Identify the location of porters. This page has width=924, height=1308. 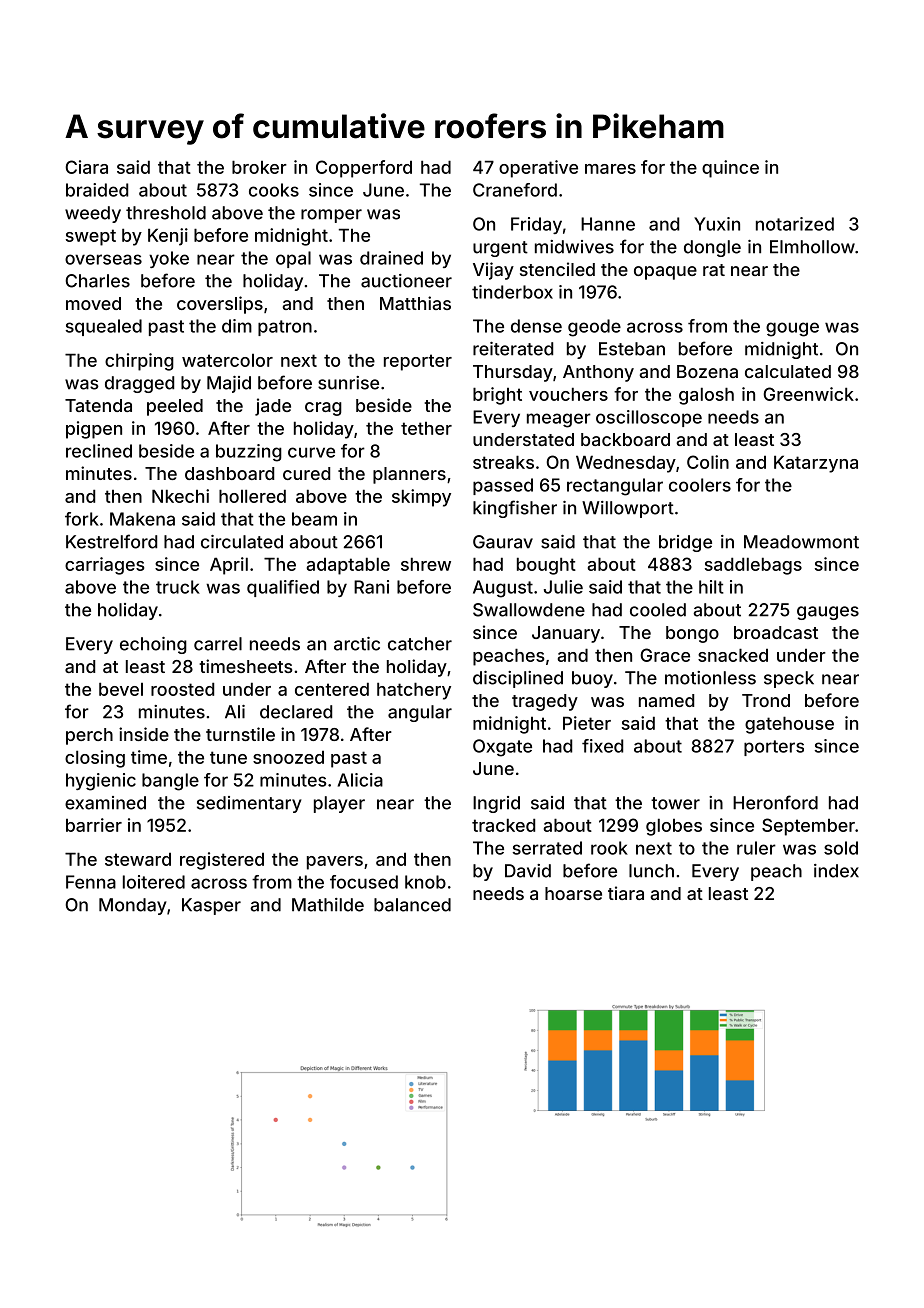
(774, 748).
